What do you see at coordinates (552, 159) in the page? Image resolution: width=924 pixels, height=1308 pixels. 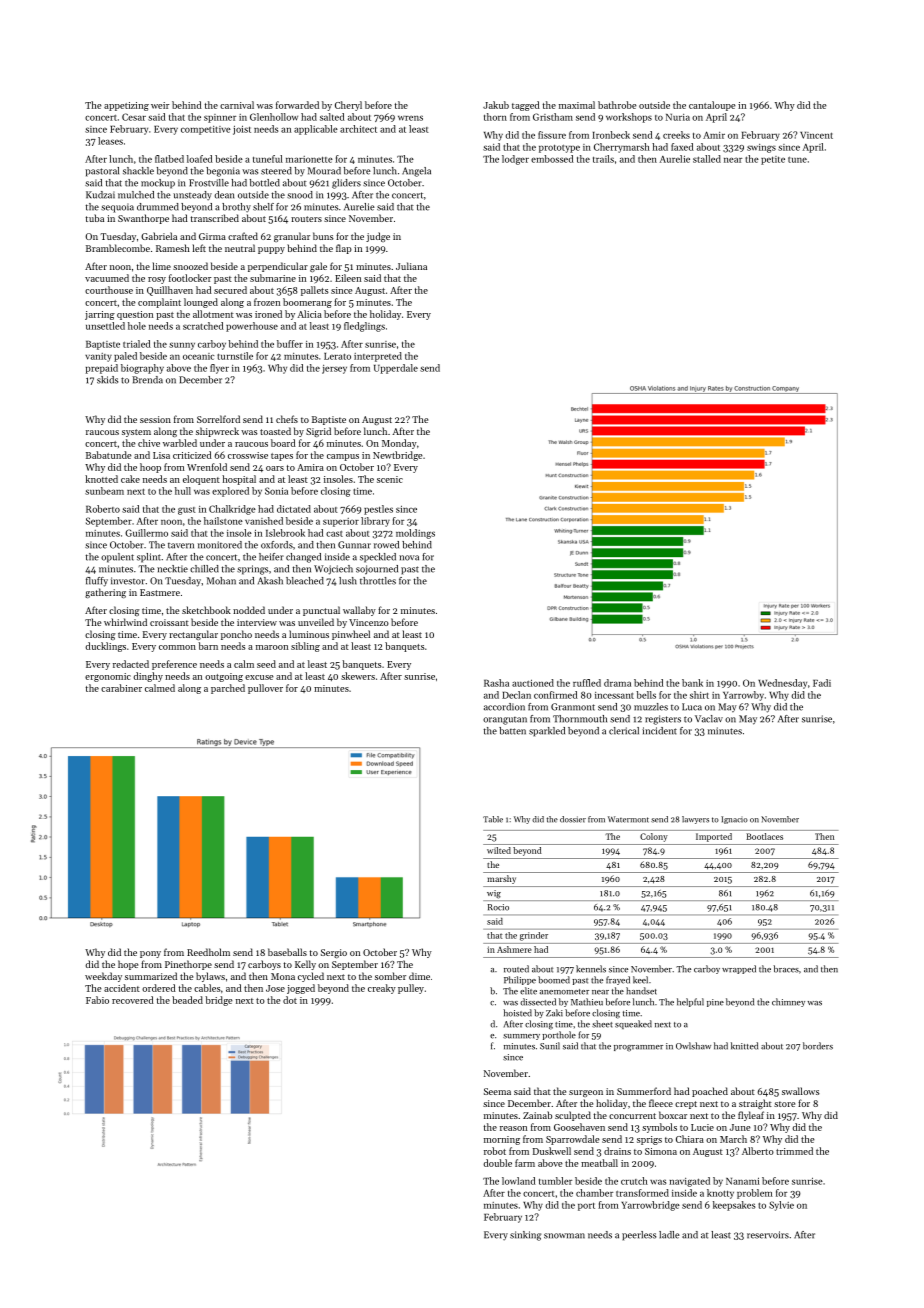 I see `embossed` at bounding box center [552, 159].
